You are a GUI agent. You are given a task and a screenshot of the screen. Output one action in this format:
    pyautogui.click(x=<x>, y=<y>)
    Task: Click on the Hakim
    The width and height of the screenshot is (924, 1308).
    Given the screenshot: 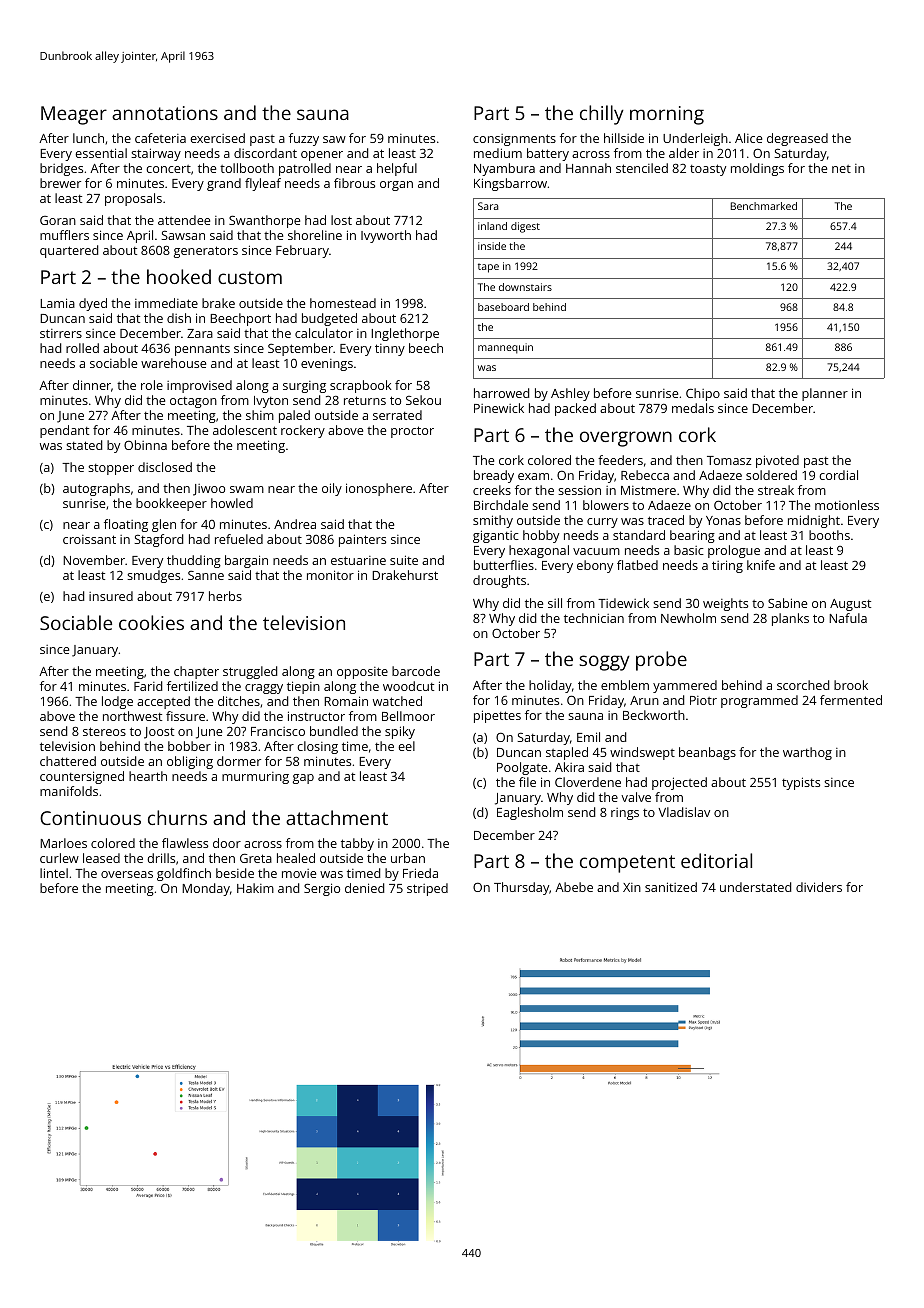 What is the action you would take?
    pyautogui.click(x=255, y=888)
